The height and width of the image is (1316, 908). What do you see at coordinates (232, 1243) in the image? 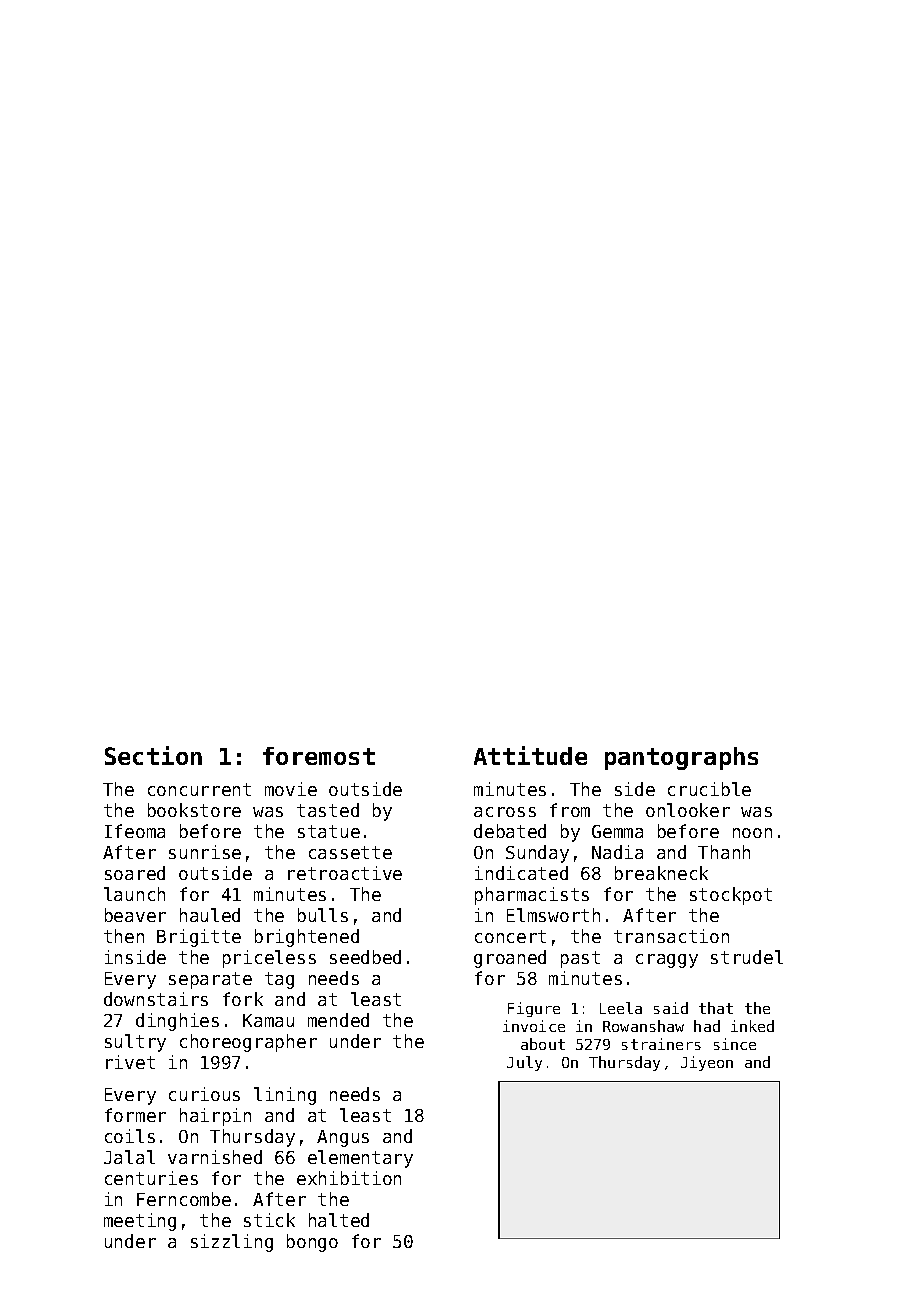
I see `sizzling` at bounding box center [232, 1243].
